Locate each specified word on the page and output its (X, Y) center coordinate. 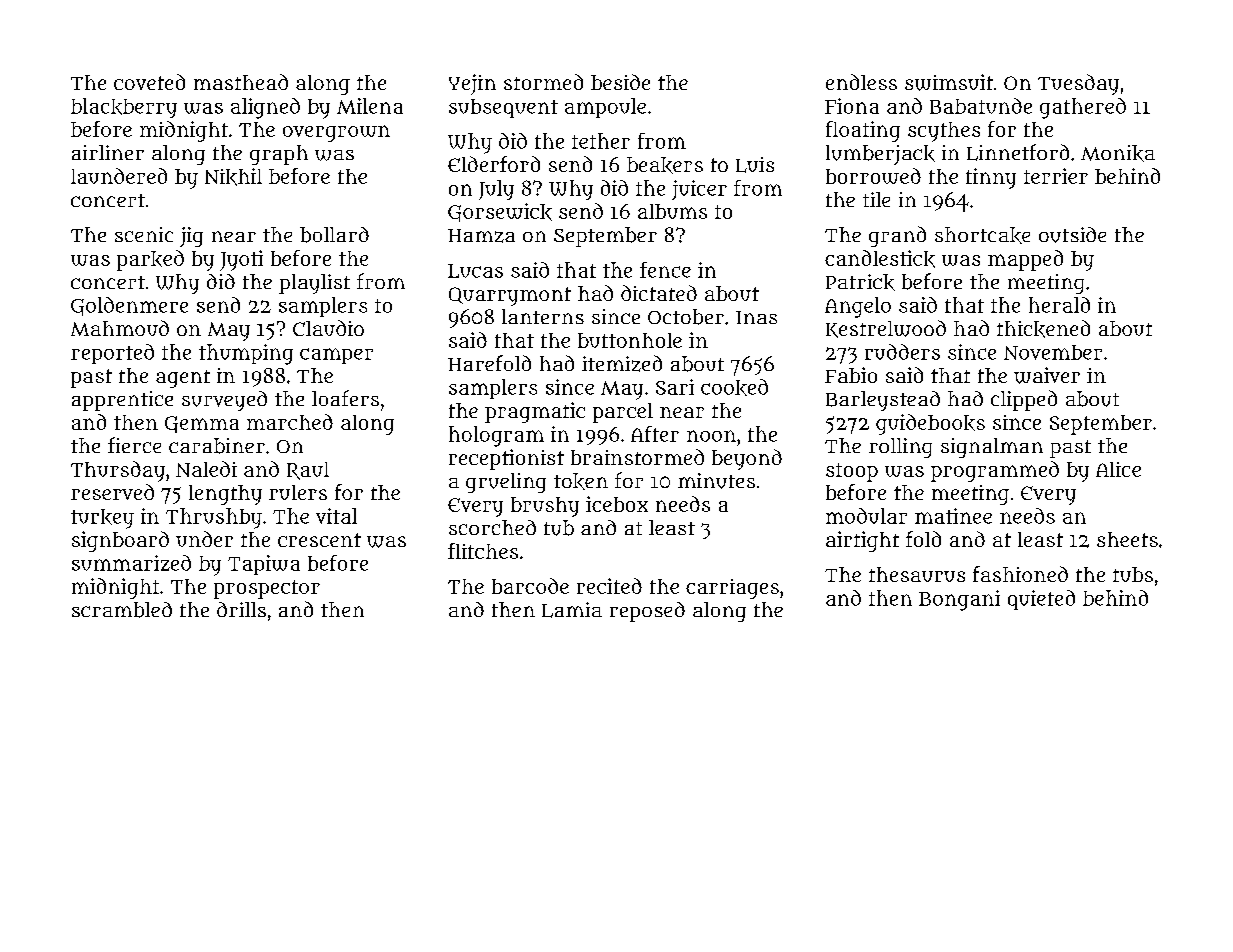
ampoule (605, 108)
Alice (1118, 469)
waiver (1047, 375)
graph (279, 155)
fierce (134, 445)
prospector (267, 589)
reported (112, 354)
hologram (496, 436)
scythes (944, 132)
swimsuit (949, 82)
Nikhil (233, 177)
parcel (623, 413)
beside (620, 82)
